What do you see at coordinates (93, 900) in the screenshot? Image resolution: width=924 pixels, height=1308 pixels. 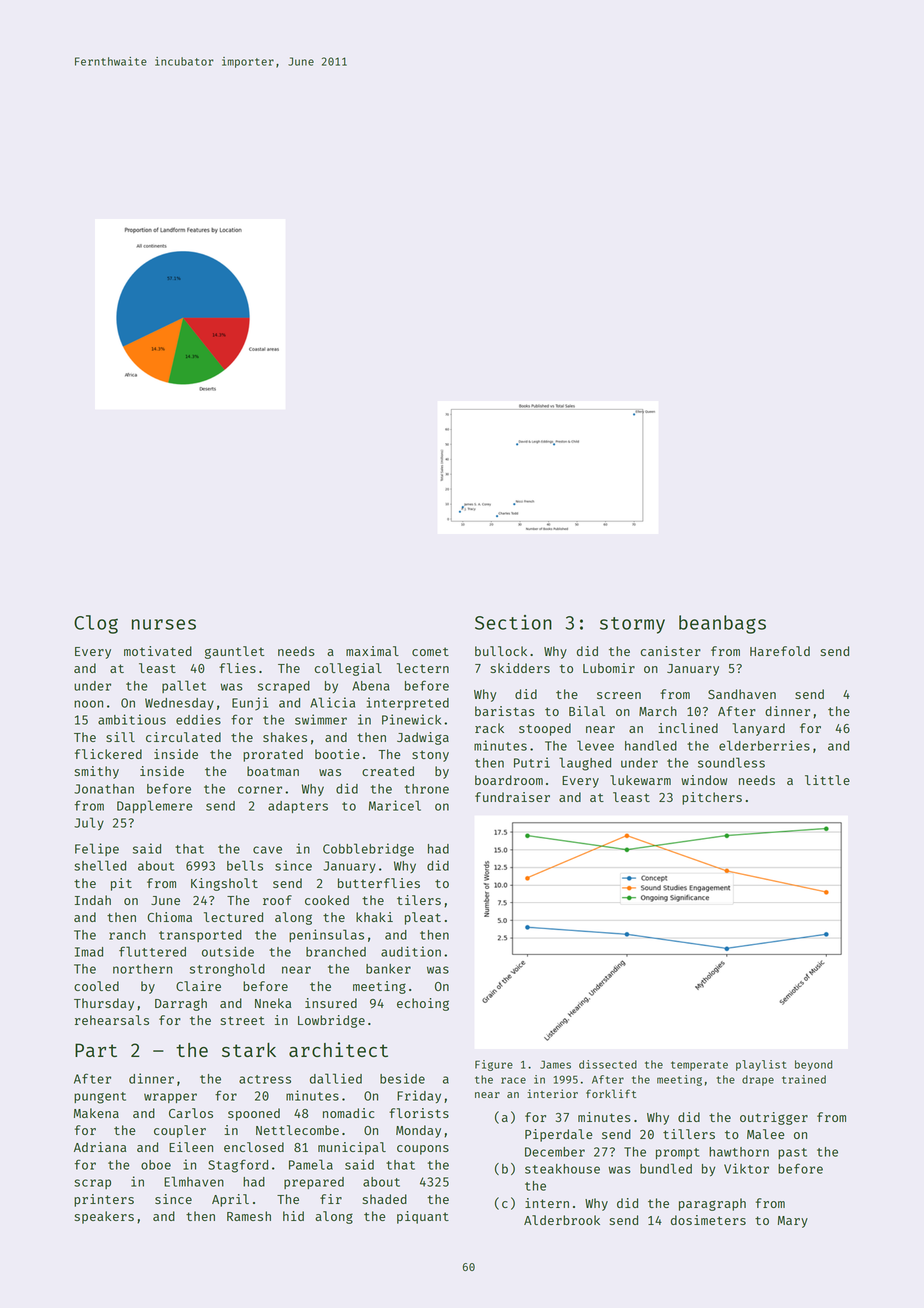 I see `Indah` at bounding box center [93, 900].
